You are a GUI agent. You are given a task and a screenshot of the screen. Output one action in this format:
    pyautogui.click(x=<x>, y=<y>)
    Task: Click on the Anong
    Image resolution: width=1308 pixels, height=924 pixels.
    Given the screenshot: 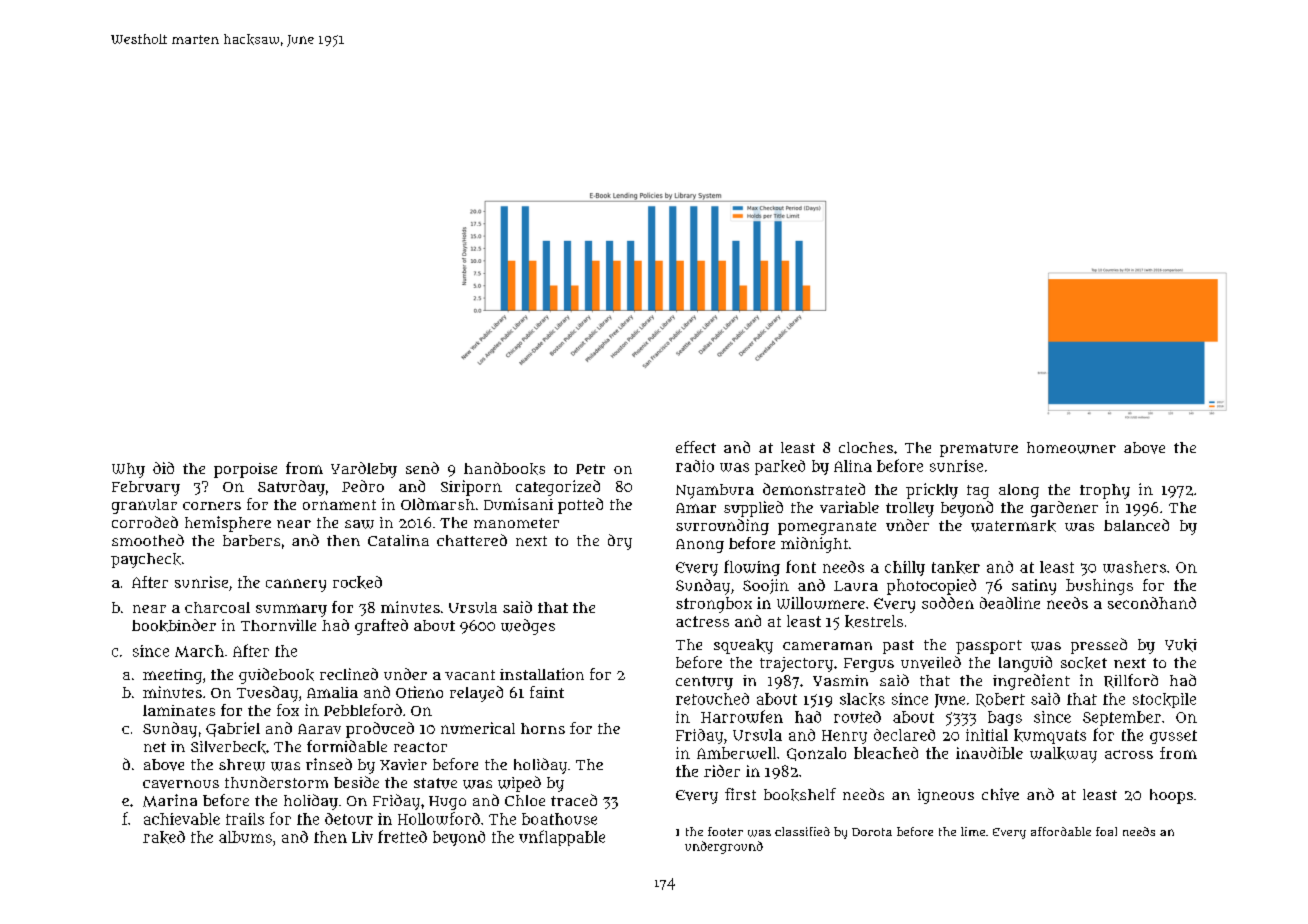 What is the action you would take?
    pyautogui.click(x=700, y=546)
